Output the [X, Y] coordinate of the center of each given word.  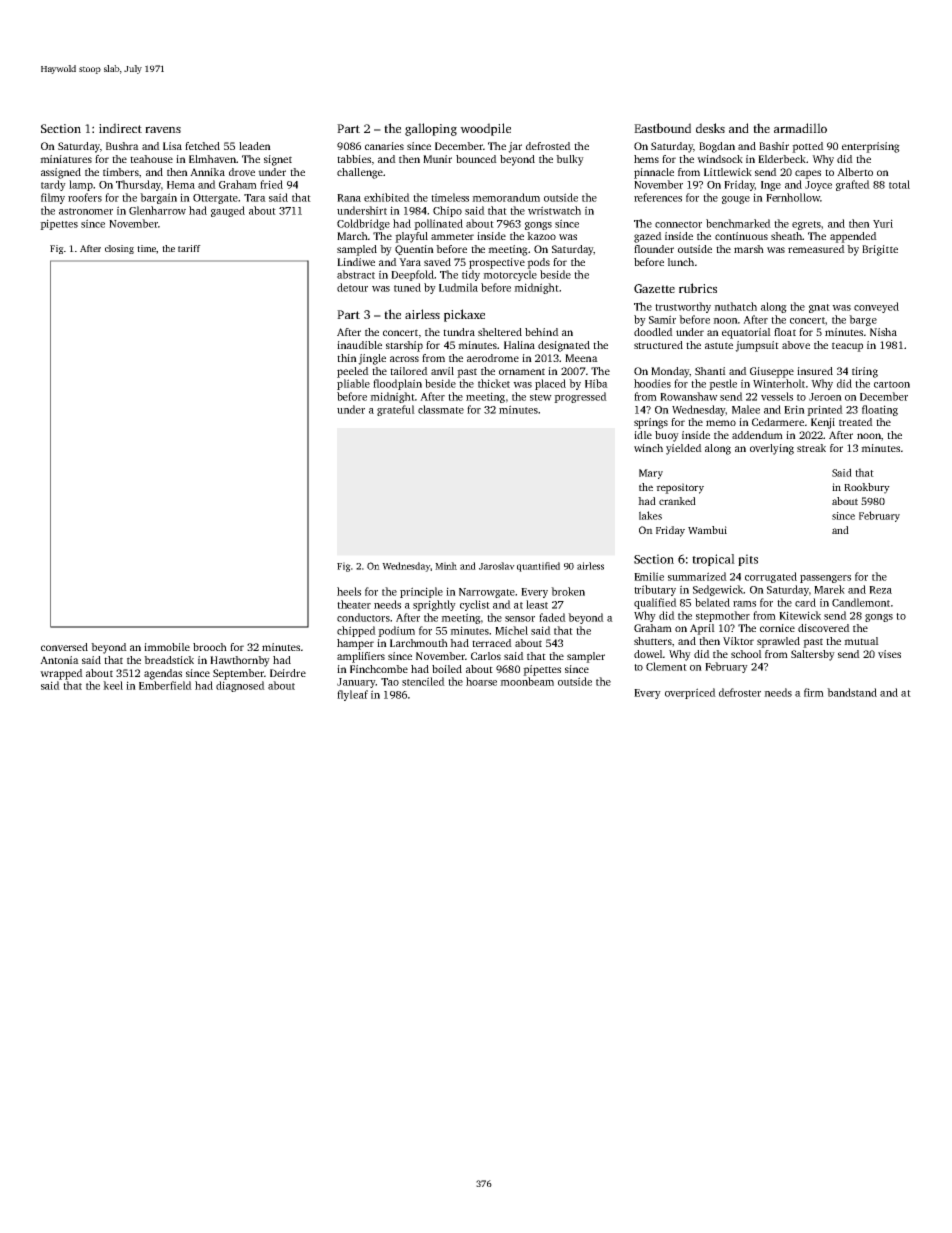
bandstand [852, 692]
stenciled [423, 681]
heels [349, 591]
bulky [570, 160]
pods [538, 263]
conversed [64, 647]
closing [119, 249]
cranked [677, 501]
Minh [446, 566]
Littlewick [728, 172]
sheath [786, 236]
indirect [120, 128]
